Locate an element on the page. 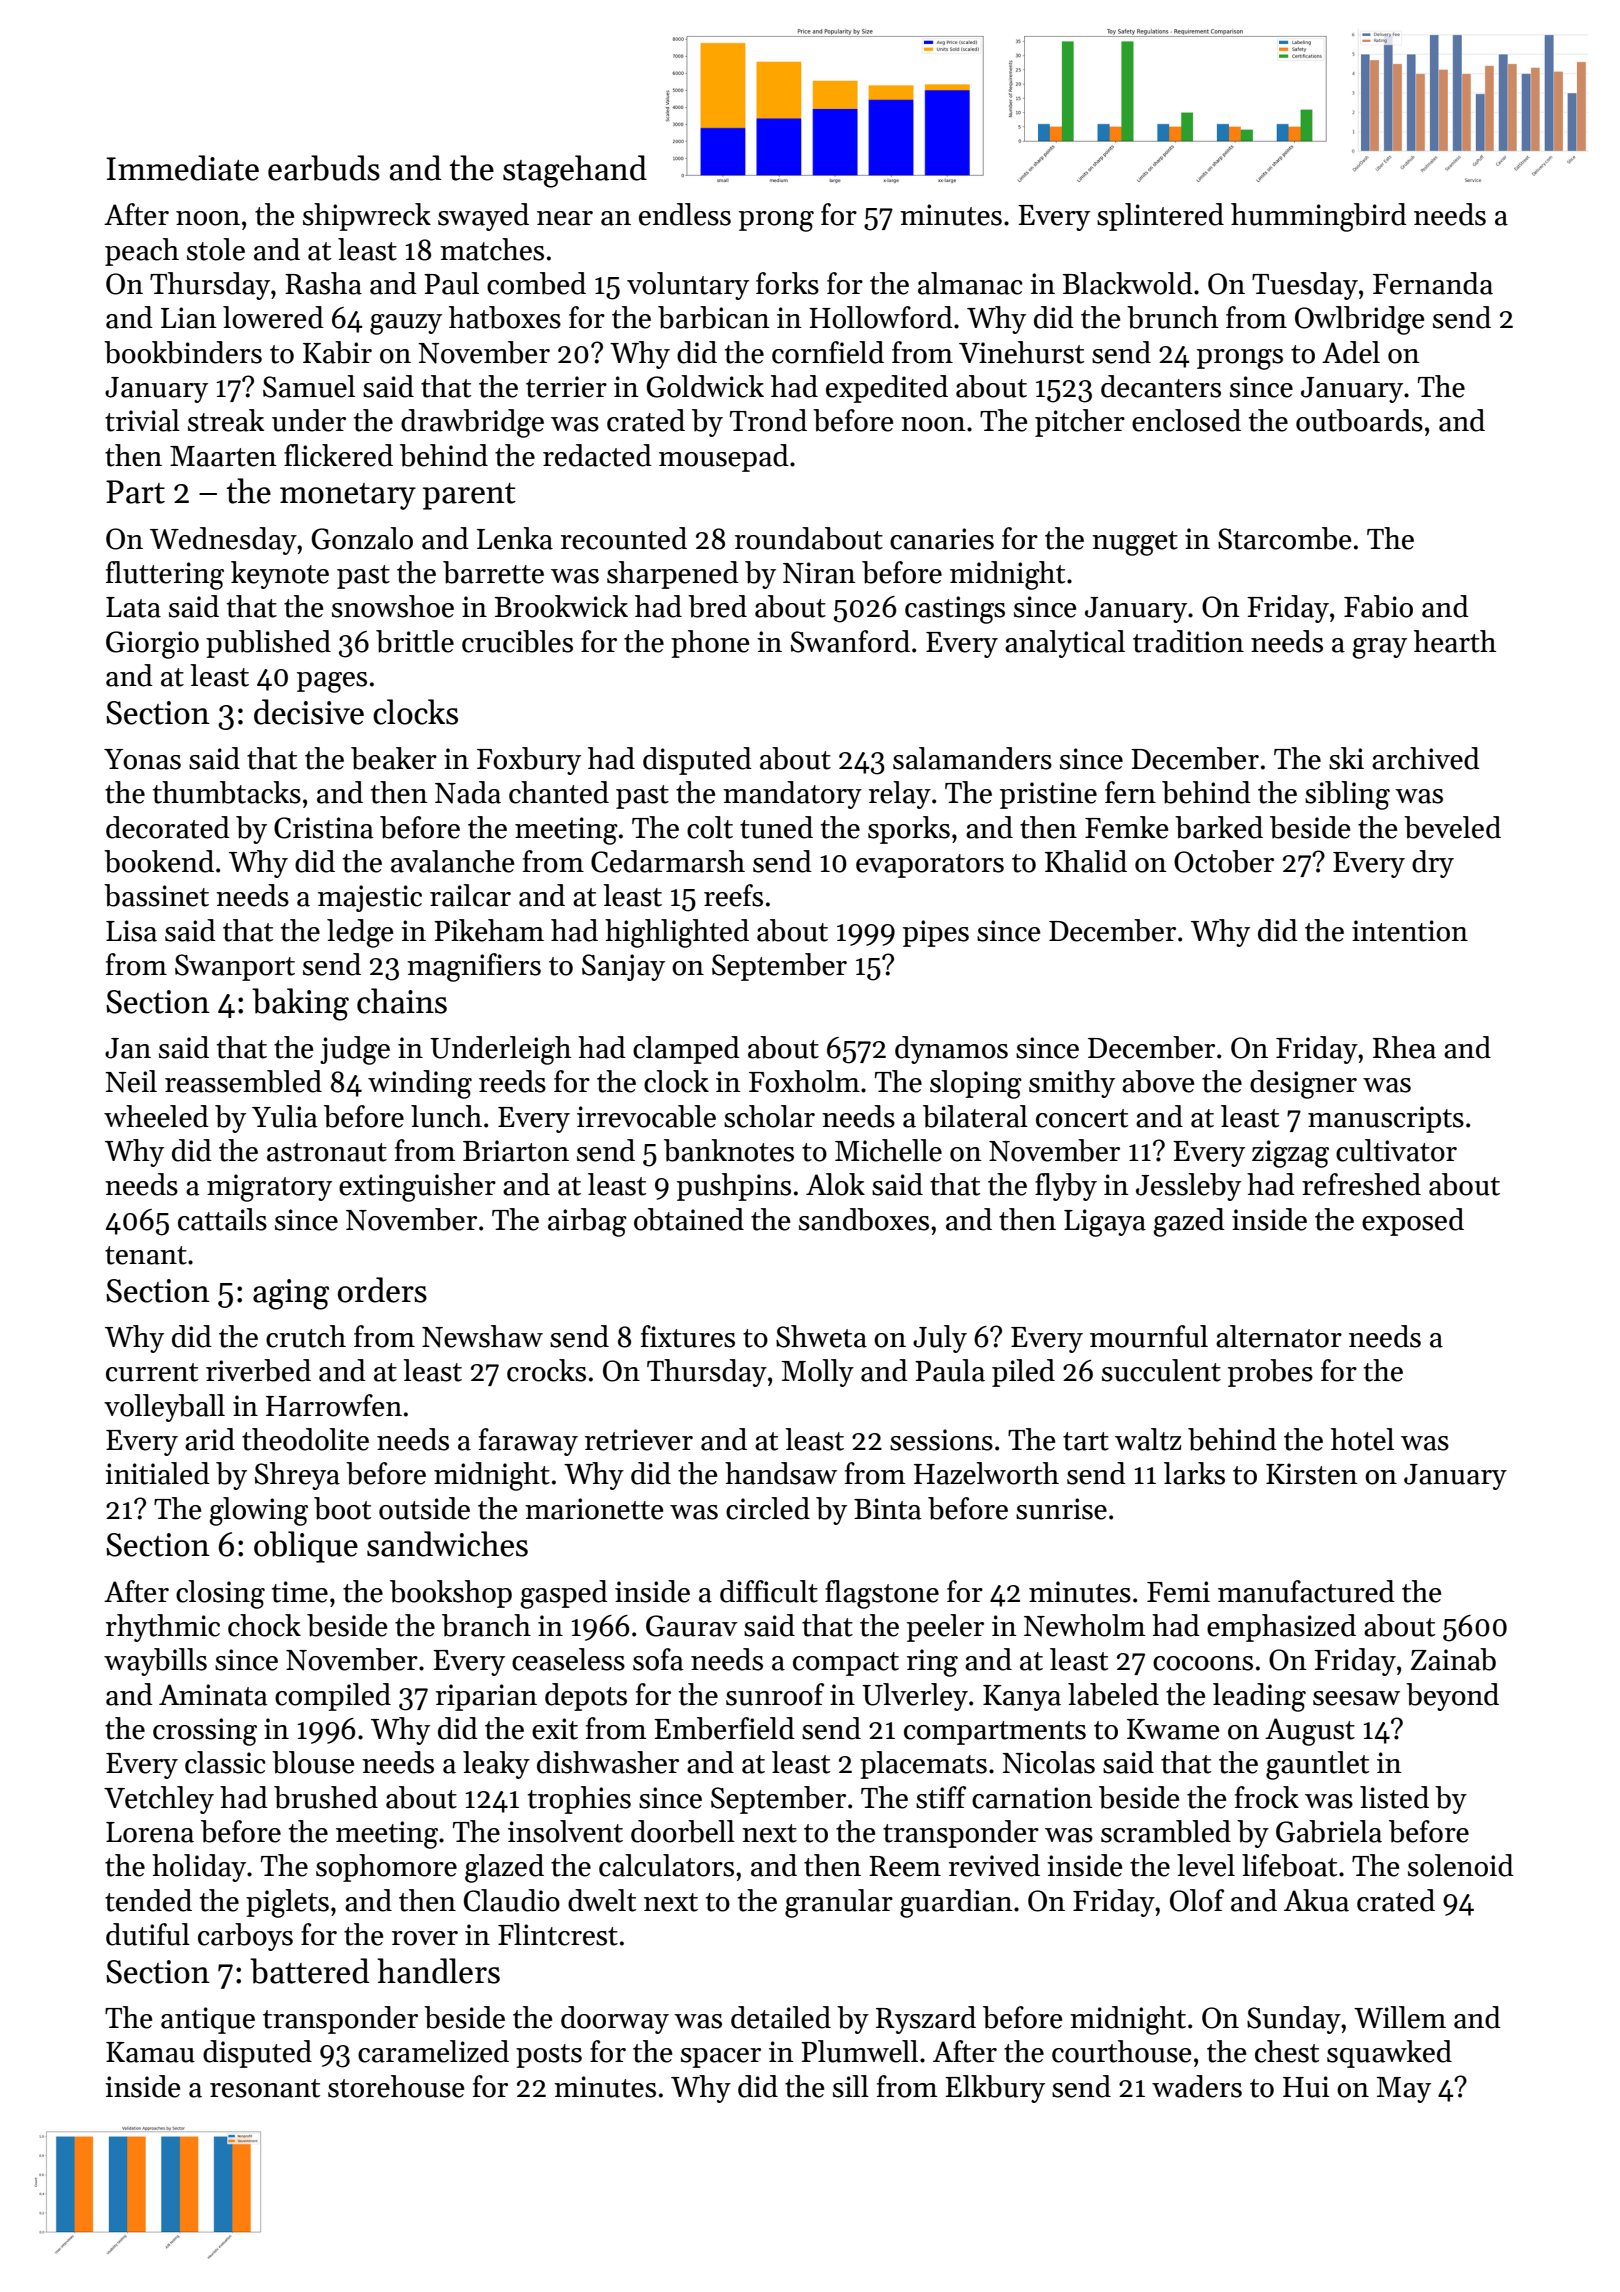  trivial is located at coordinates (142, 420).
